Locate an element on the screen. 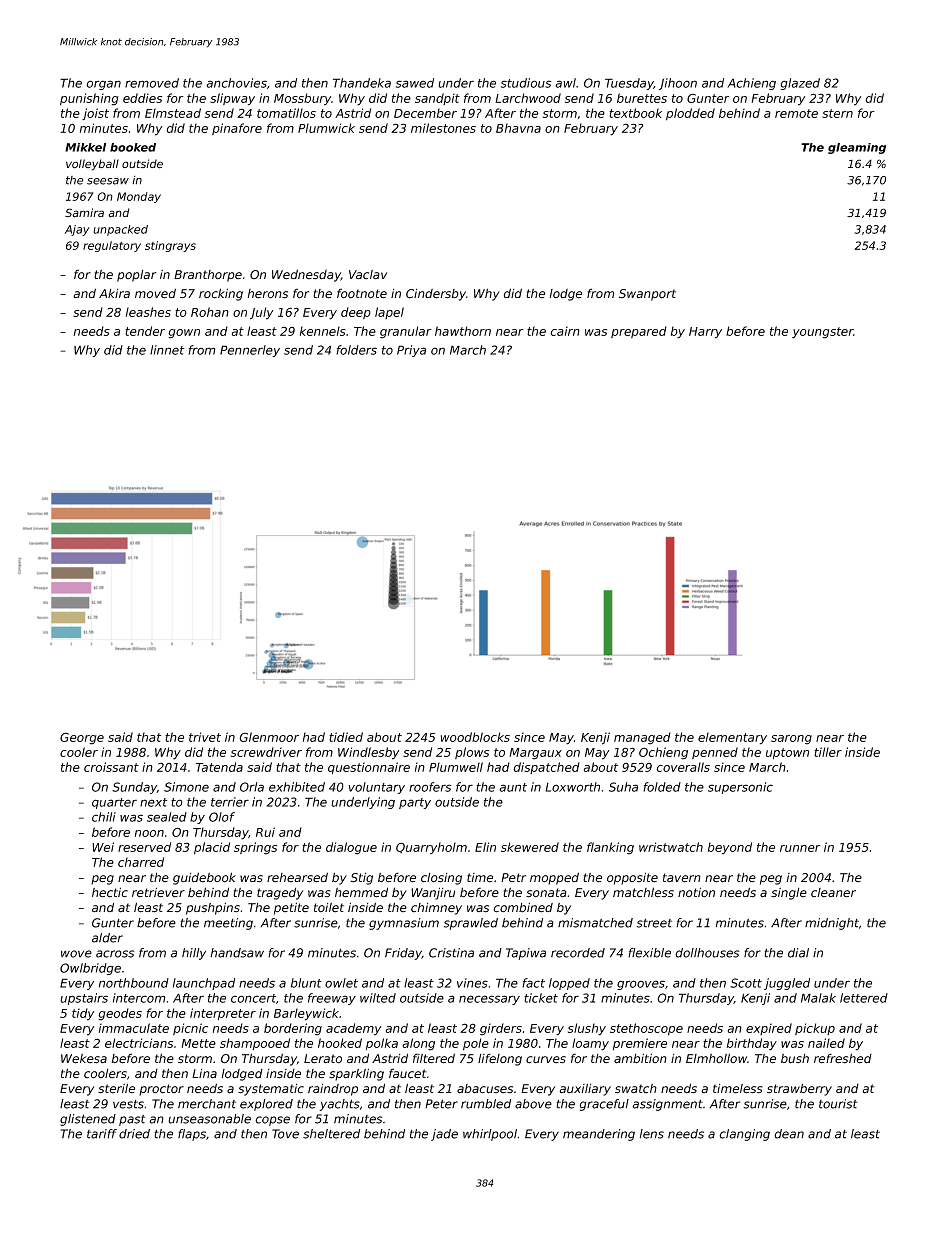 This screenshot has height=1233, width=952. Simone is located at coordinates (186, 787).
